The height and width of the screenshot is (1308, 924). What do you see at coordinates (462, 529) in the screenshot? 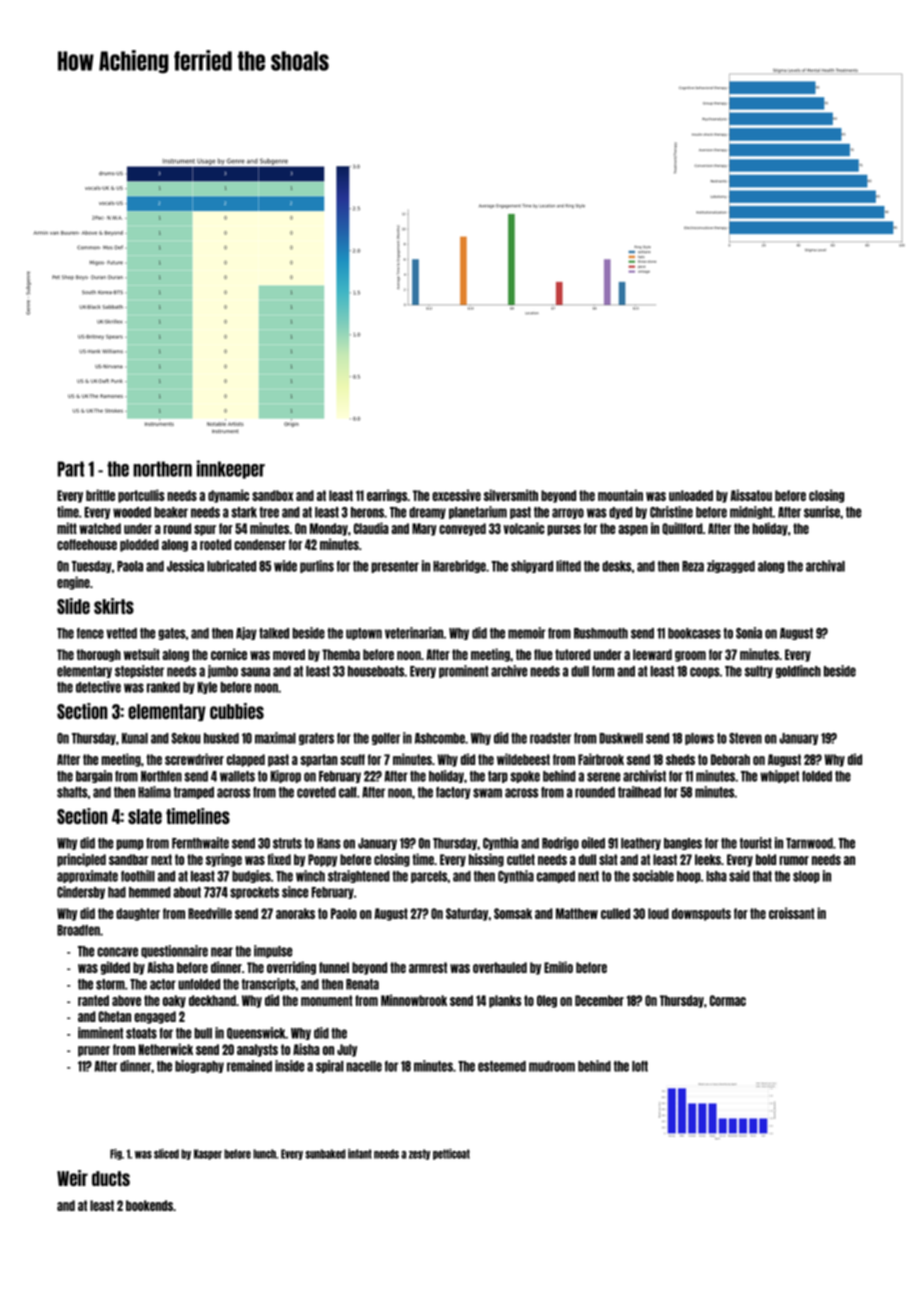
I see `conveyed` at bounding box center [462, 529].
